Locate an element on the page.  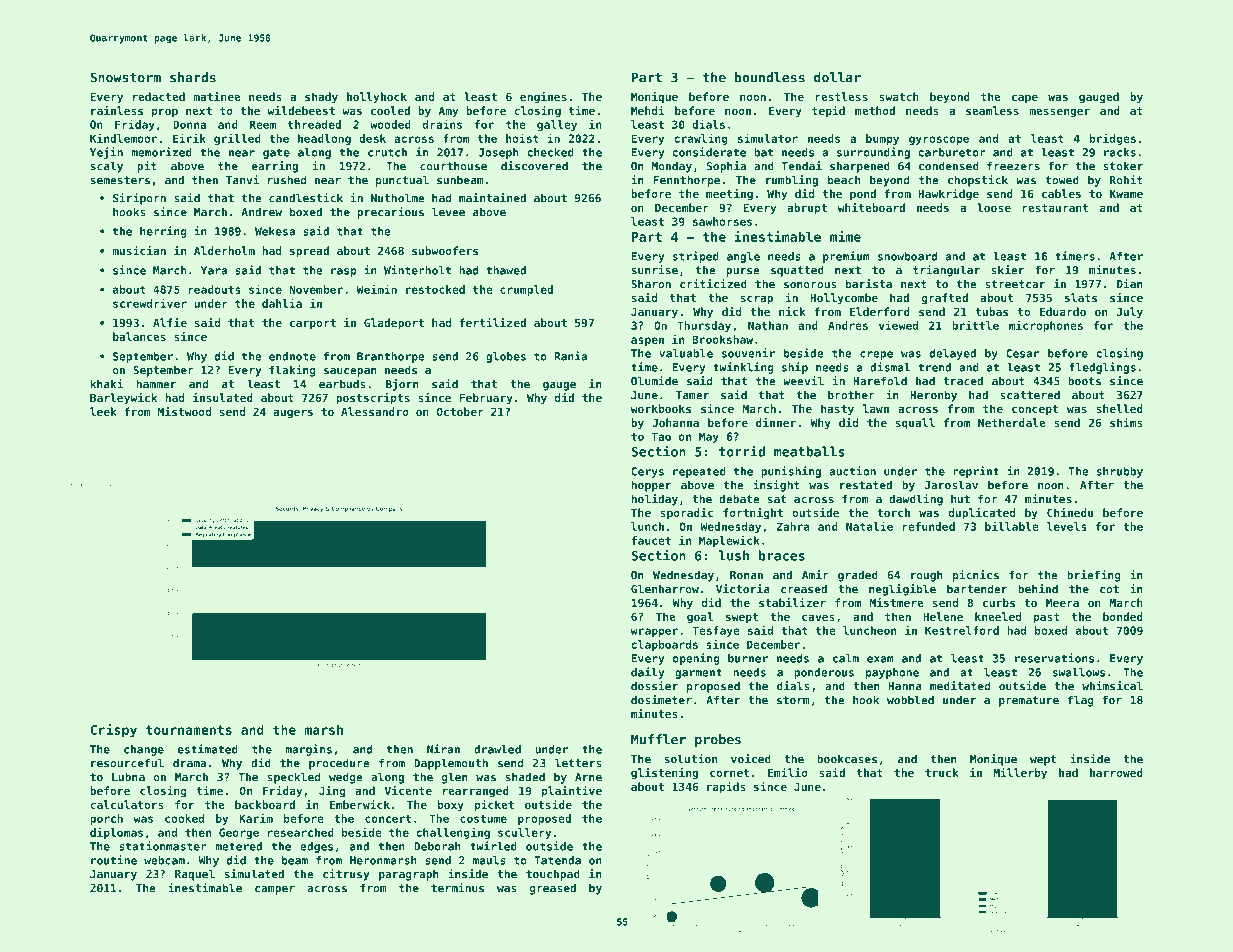
Millerby is located at coordinates (1020, 774).
